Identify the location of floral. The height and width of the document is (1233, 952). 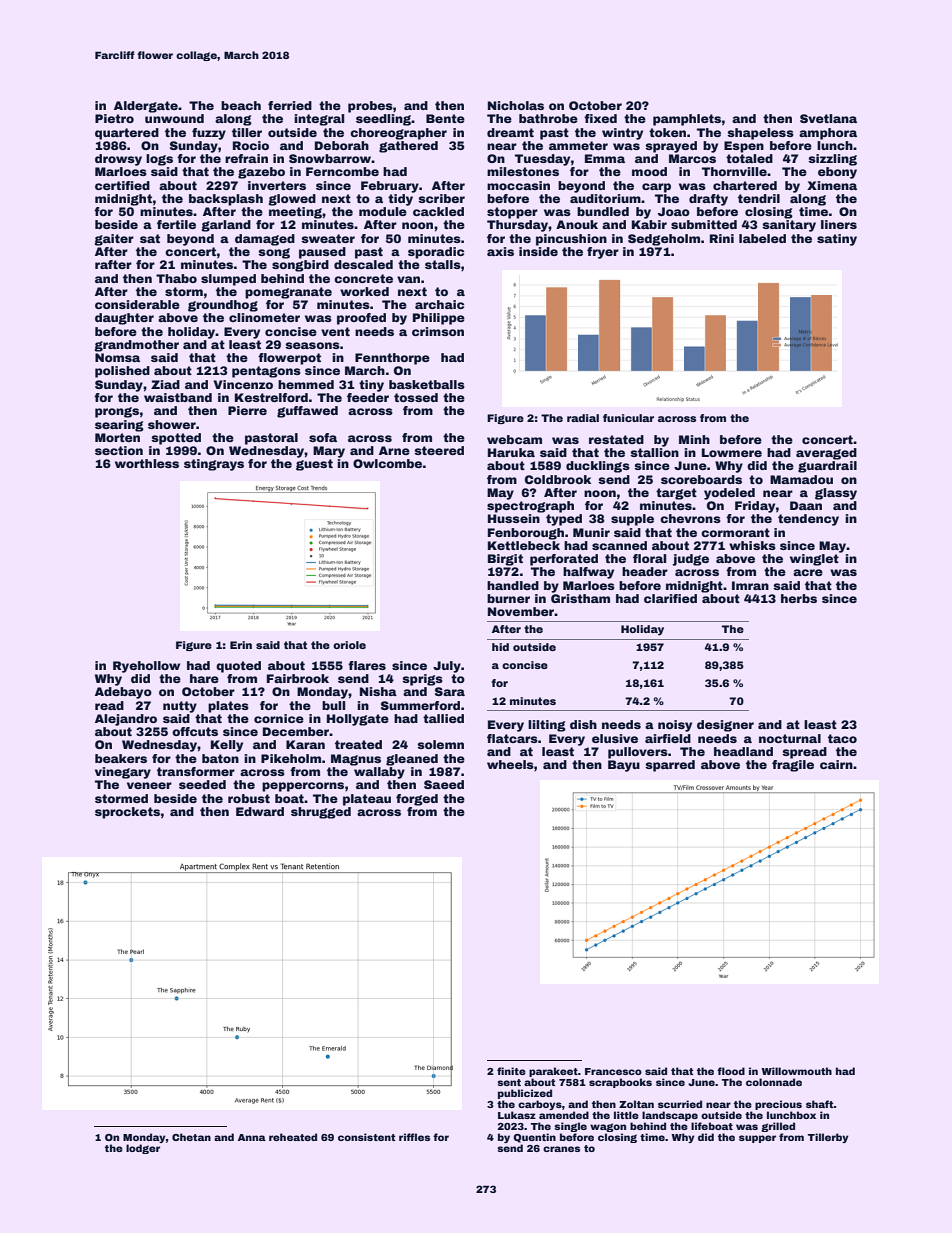
(649, 558).
